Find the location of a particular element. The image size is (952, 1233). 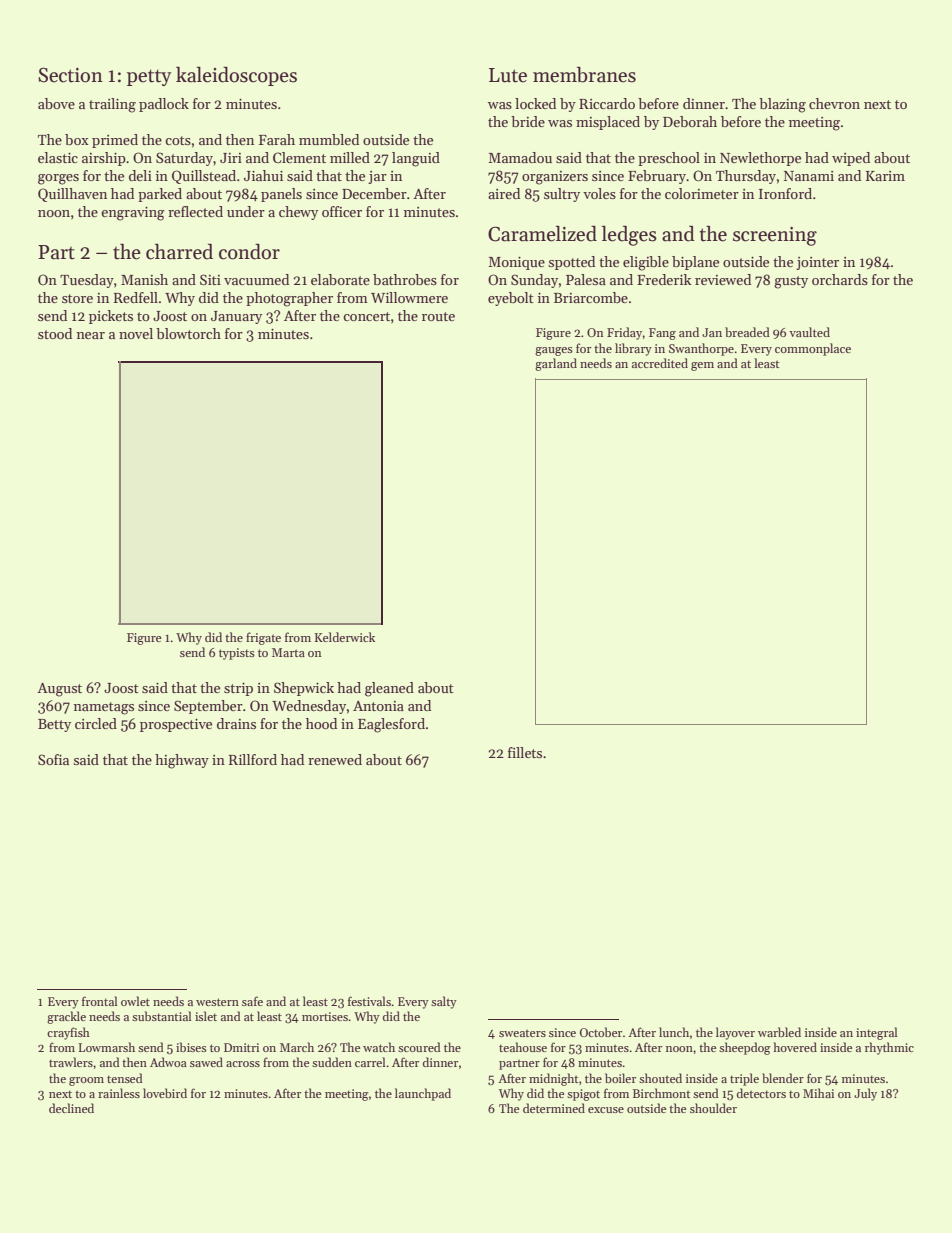

orchards is located at coordinates (840, 279).
